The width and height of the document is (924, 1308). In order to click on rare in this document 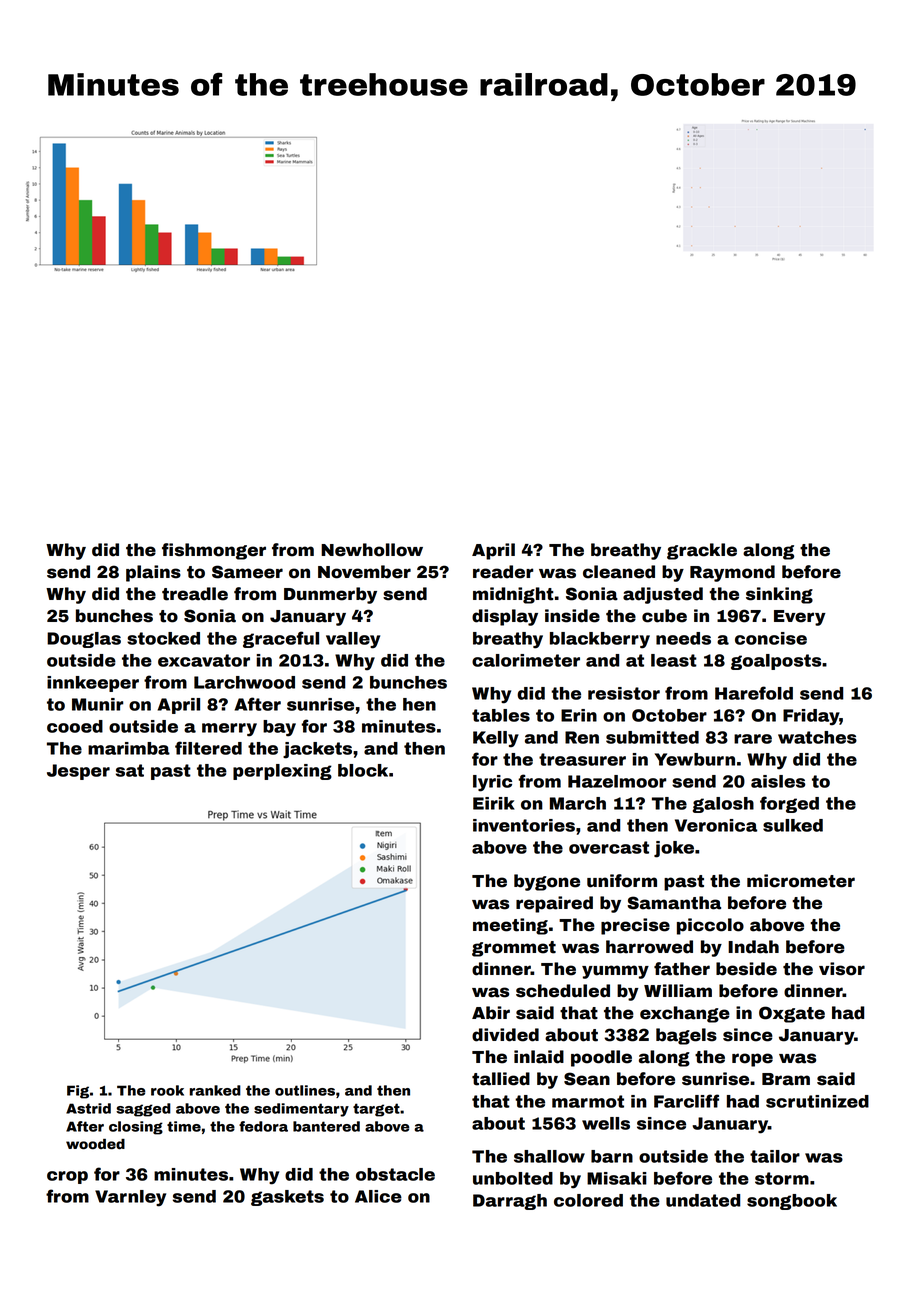, I will do `click(753, 739)`.
